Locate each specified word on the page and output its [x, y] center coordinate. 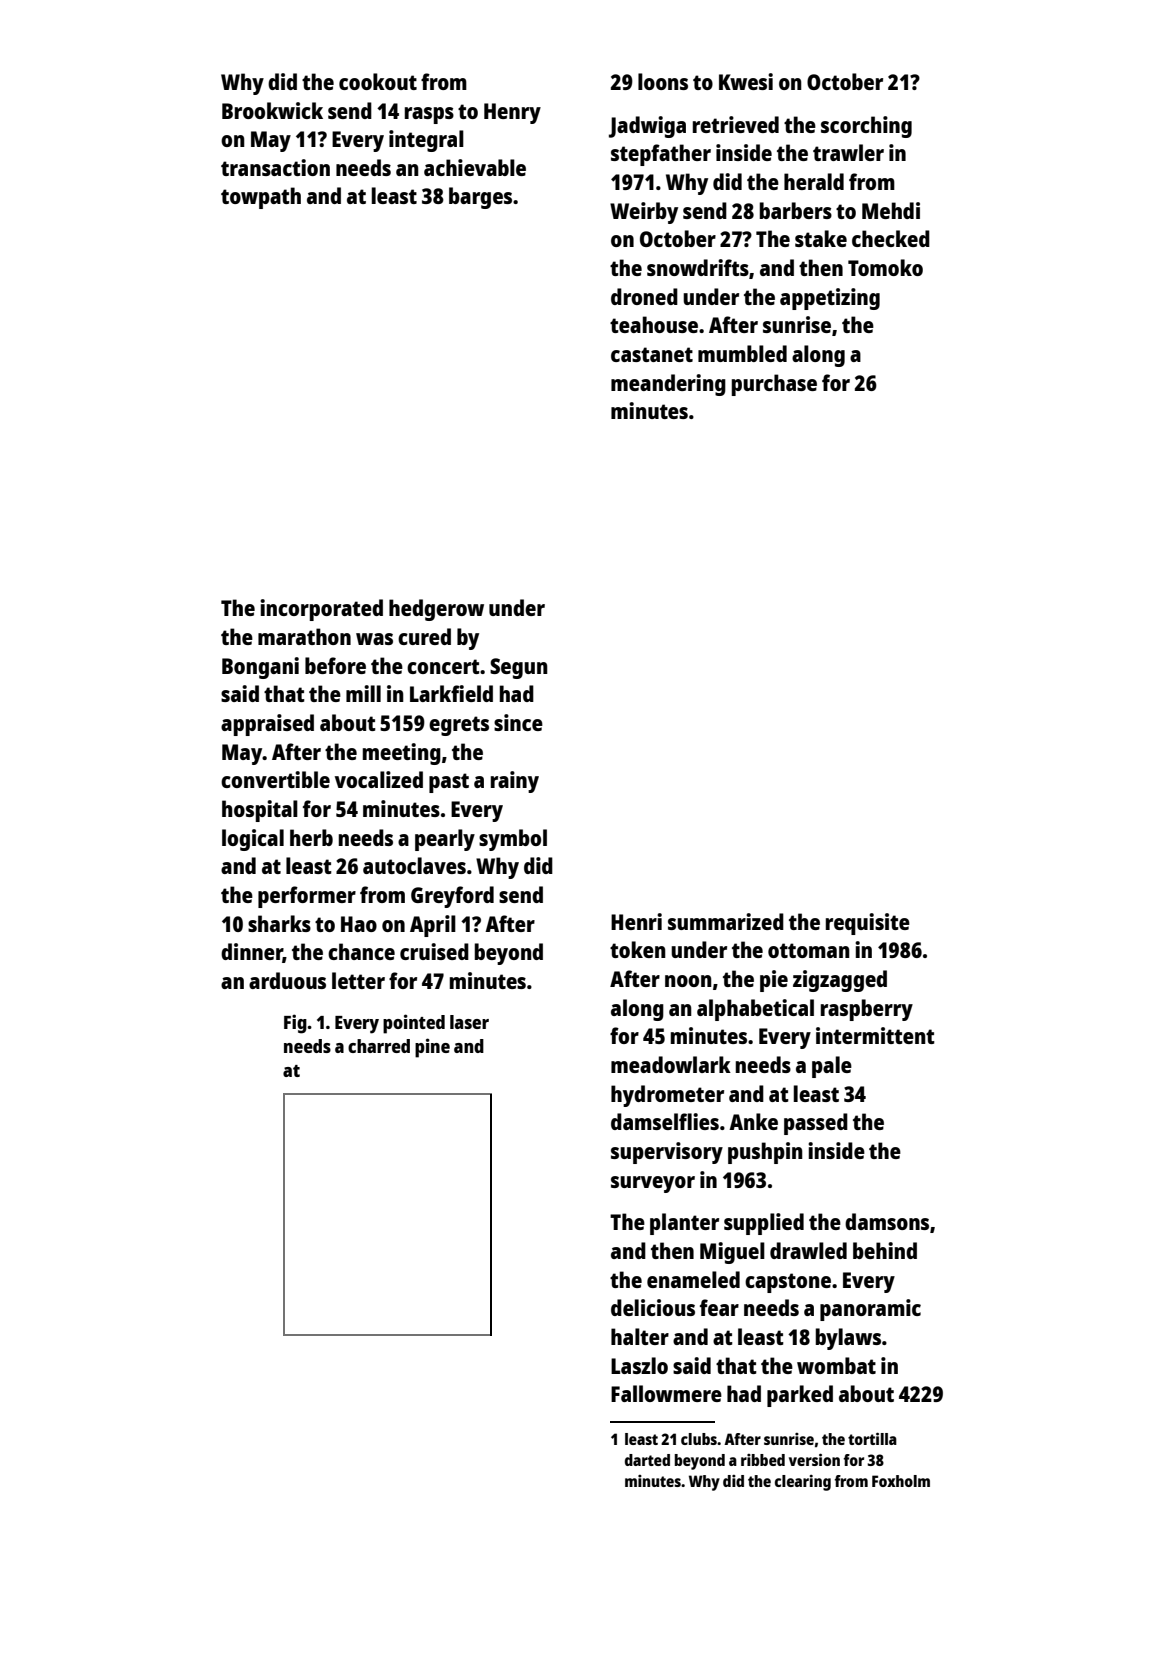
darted [647, 1460]
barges [480, 198]
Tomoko [885, 267]
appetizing [830, 299]
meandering [668, 385]
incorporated [321, 610]
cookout [378, 81]
